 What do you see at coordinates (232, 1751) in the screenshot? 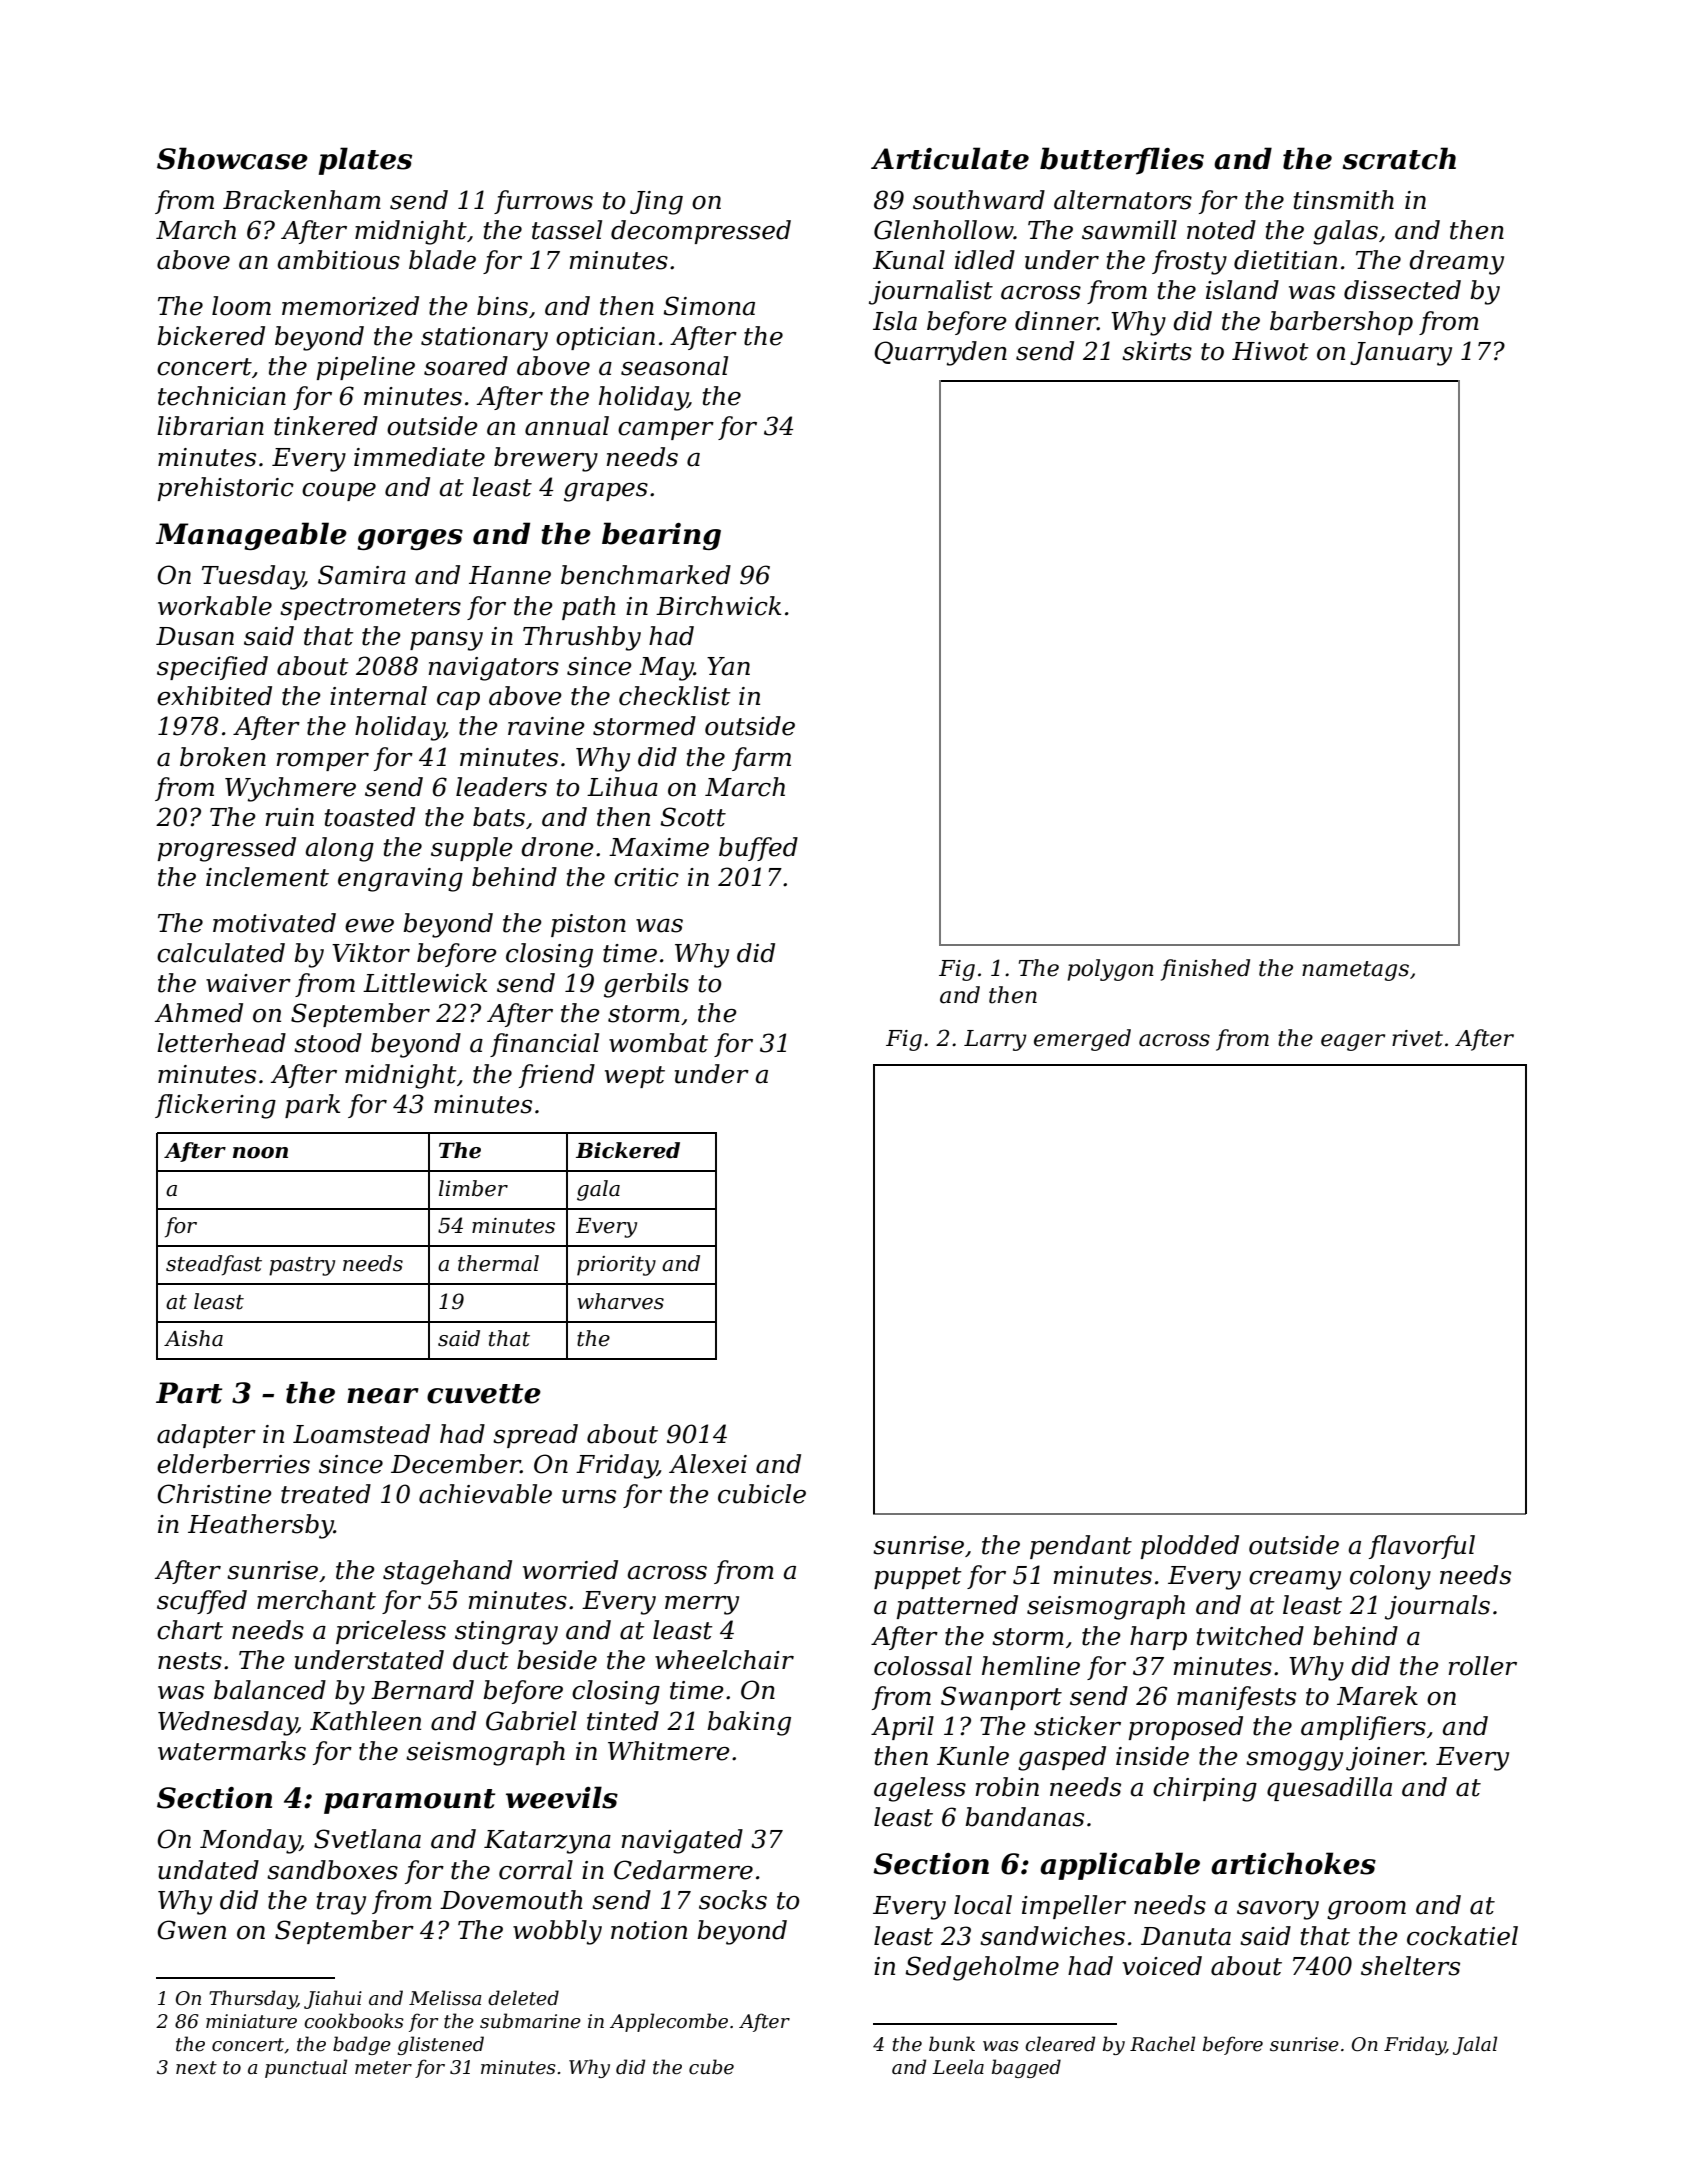
I see `watermarks` at bounding box center [232, 1751].
